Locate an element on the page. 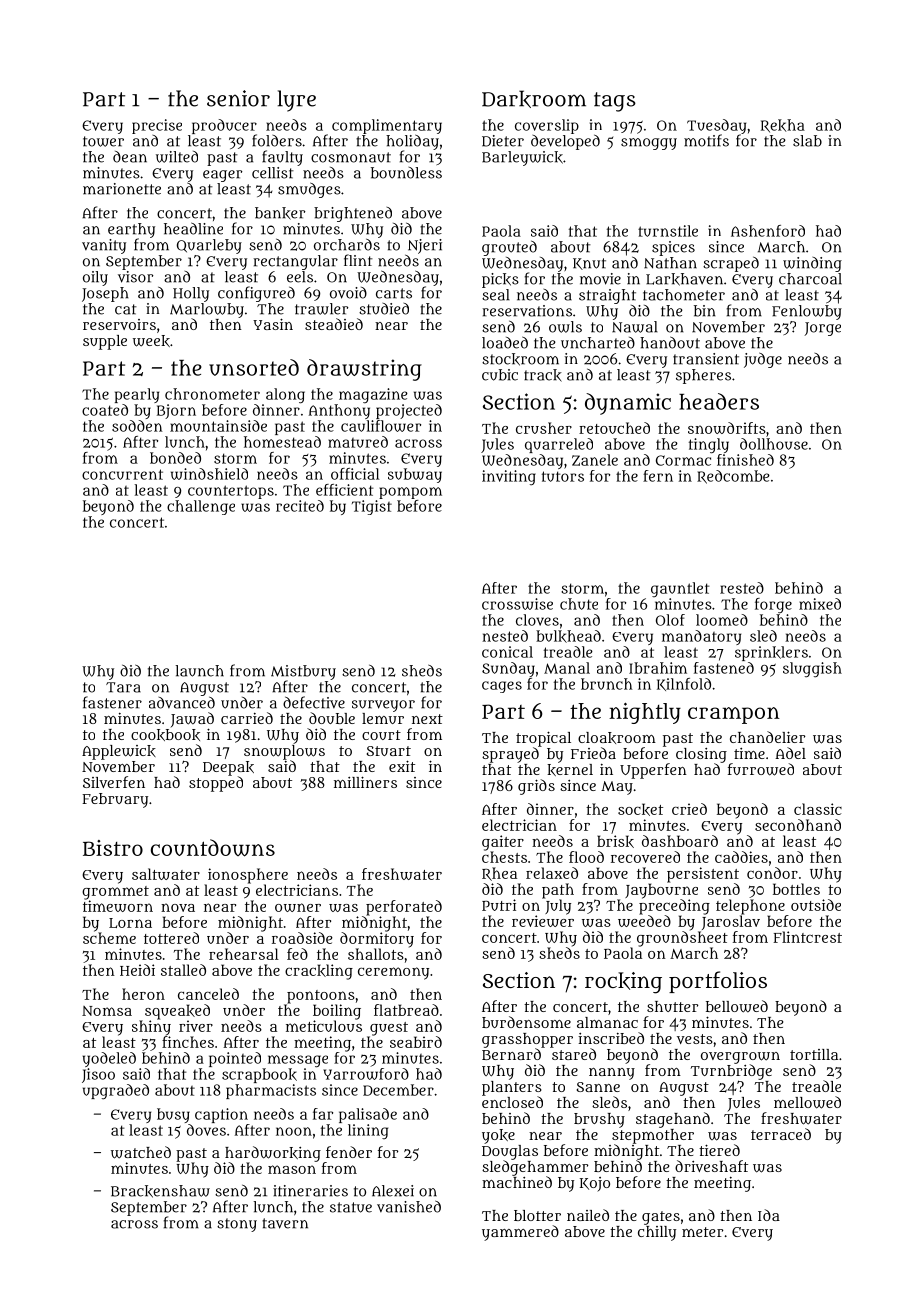 This document has width=924, height=1308. chandelier is located at coordinates (767, 737).
